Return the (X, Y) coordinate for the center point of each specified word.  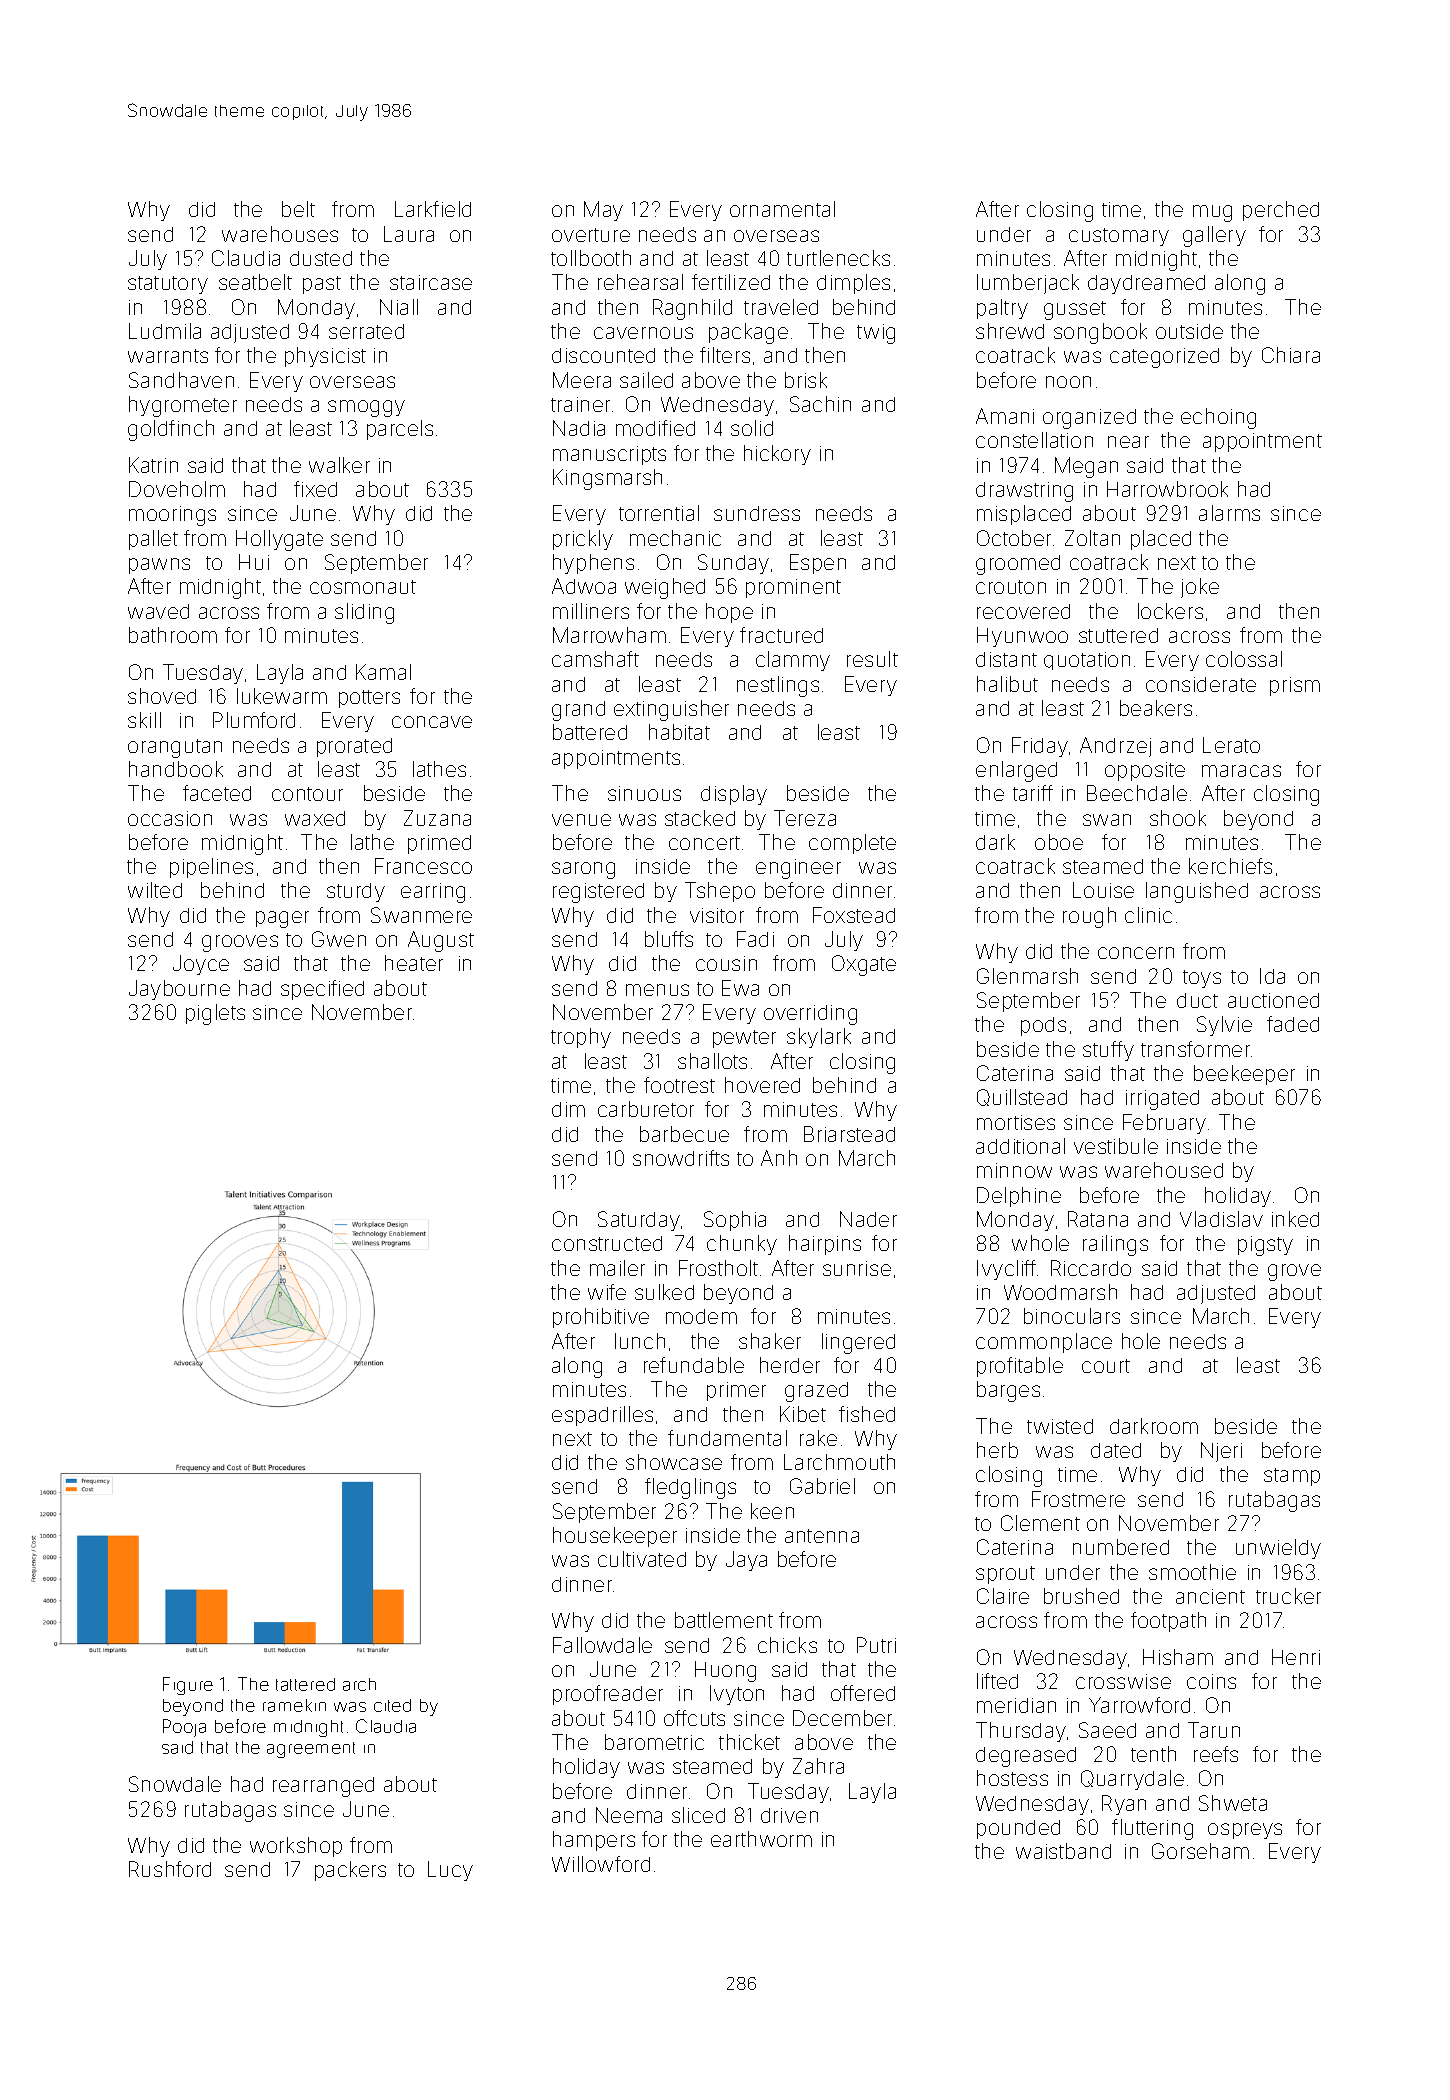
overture (591, 235)
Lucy (450, 1871)
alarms (1229, 513)
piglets (215, 1014)
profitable (1020, 1367)
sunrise (857, 1268)
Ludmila (165, 331)
